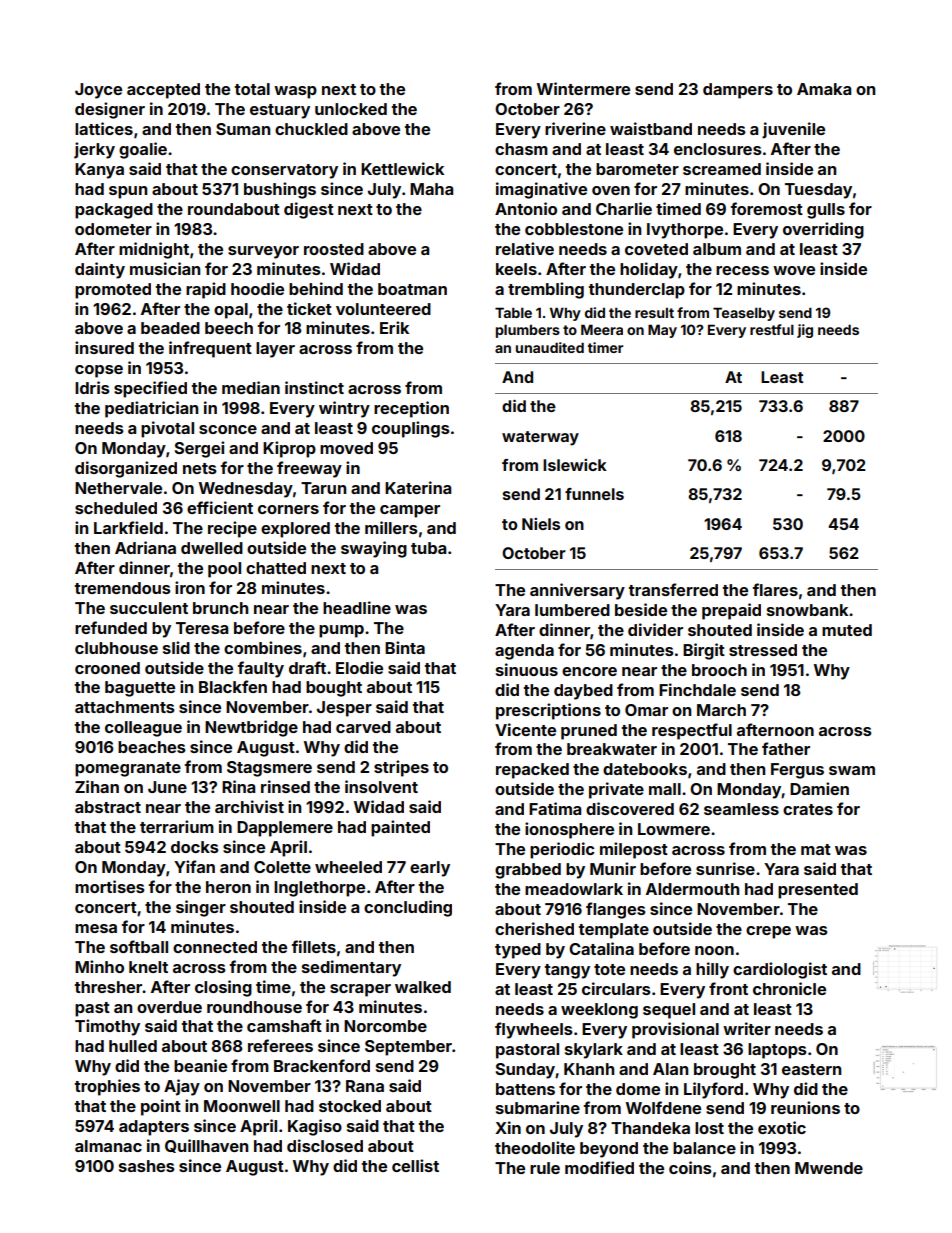  What do you see at coordinates (826, 211) in the screenshot?
I see `gulls` at bounding box center [826, 211].
